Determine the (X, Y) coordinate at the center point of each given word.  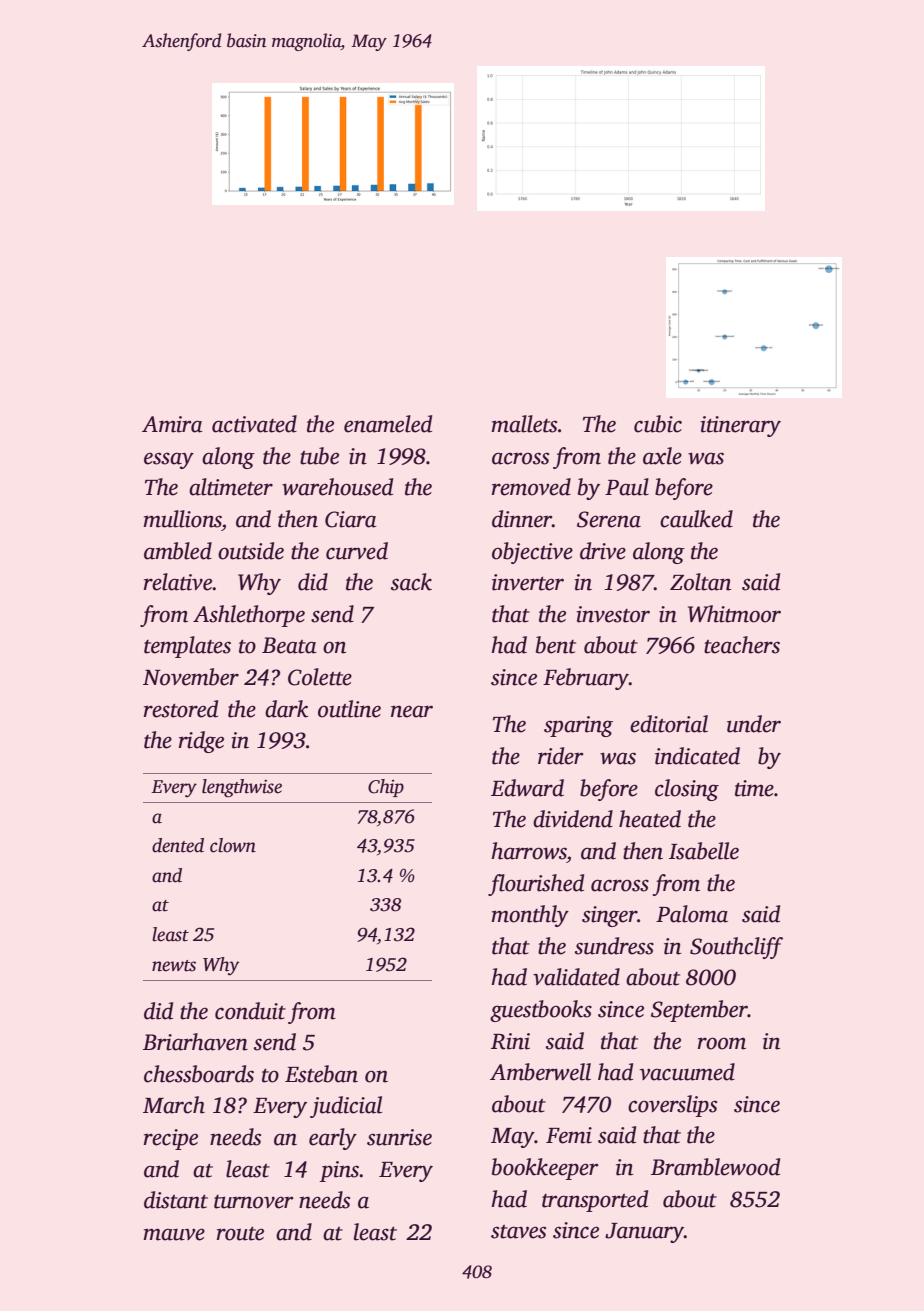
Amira (172, 424)
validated (576, 977)
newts (174, 966)
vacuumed (687, 1072)
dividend (573, 819)
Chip (386, 788)
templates (187, 647)
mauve (174, 1234)
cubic (658, 424)
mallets (524, 424)
